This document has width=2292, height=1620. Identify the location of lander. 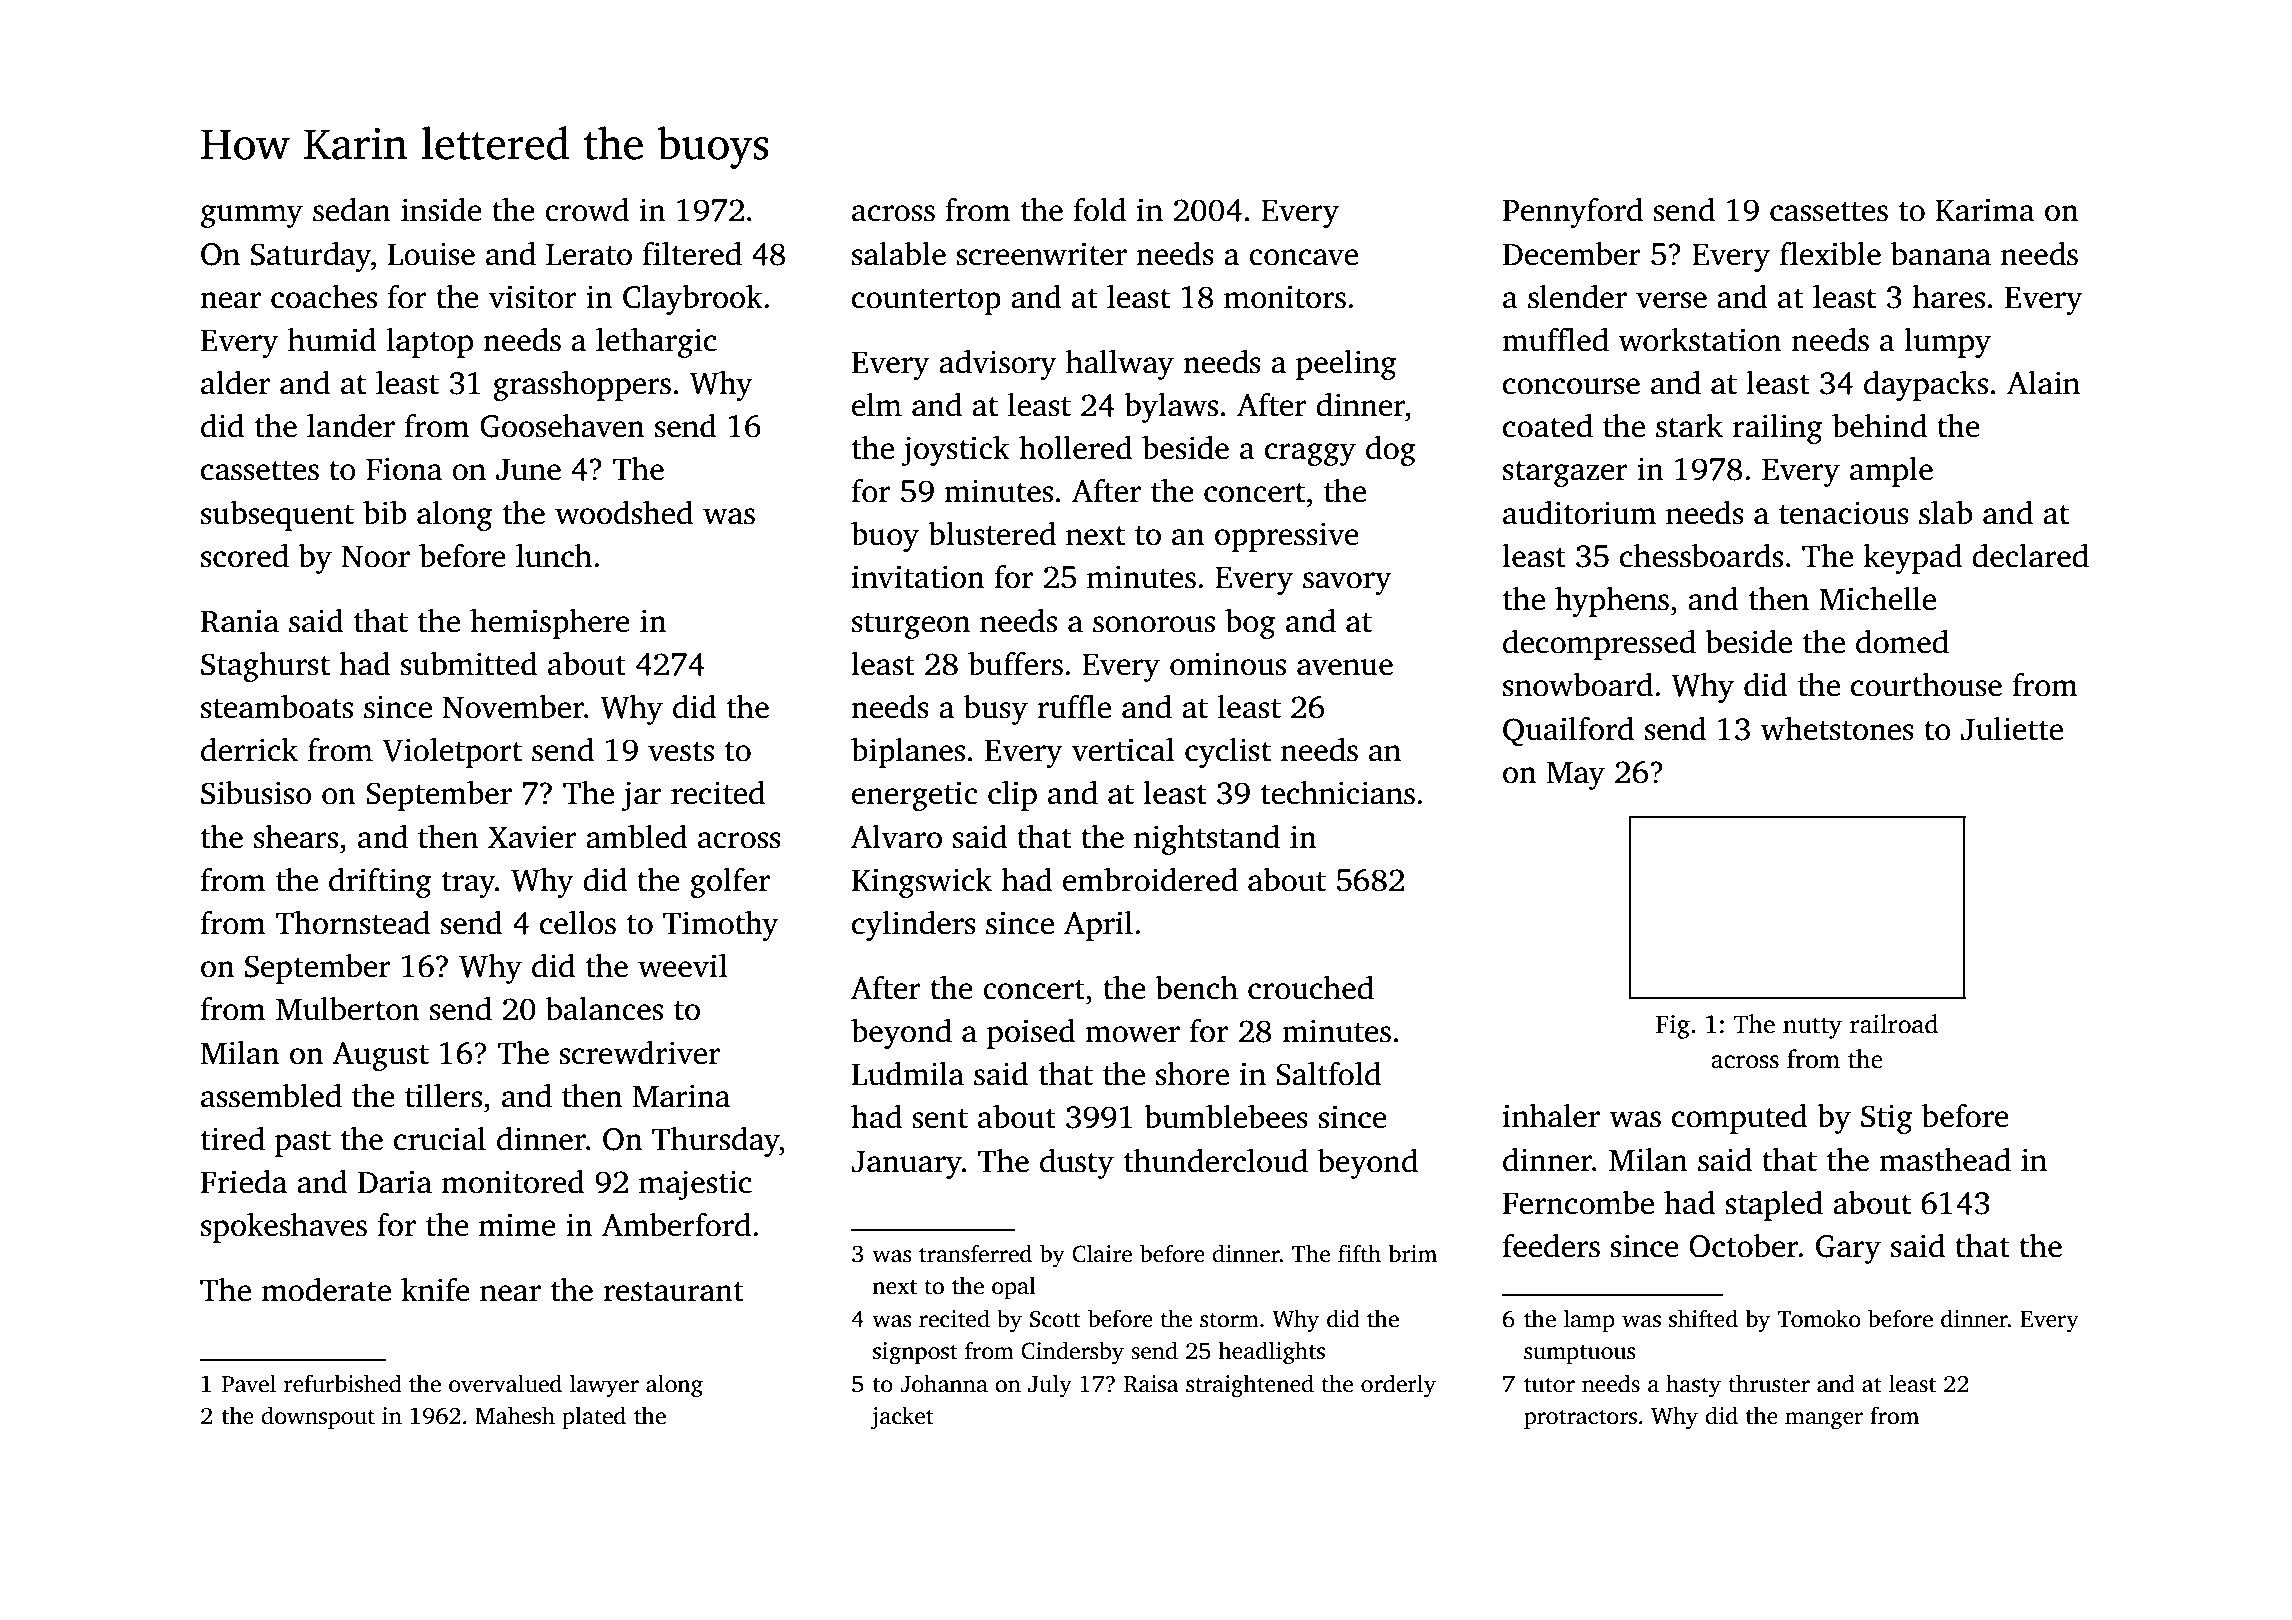
(351, 426).
